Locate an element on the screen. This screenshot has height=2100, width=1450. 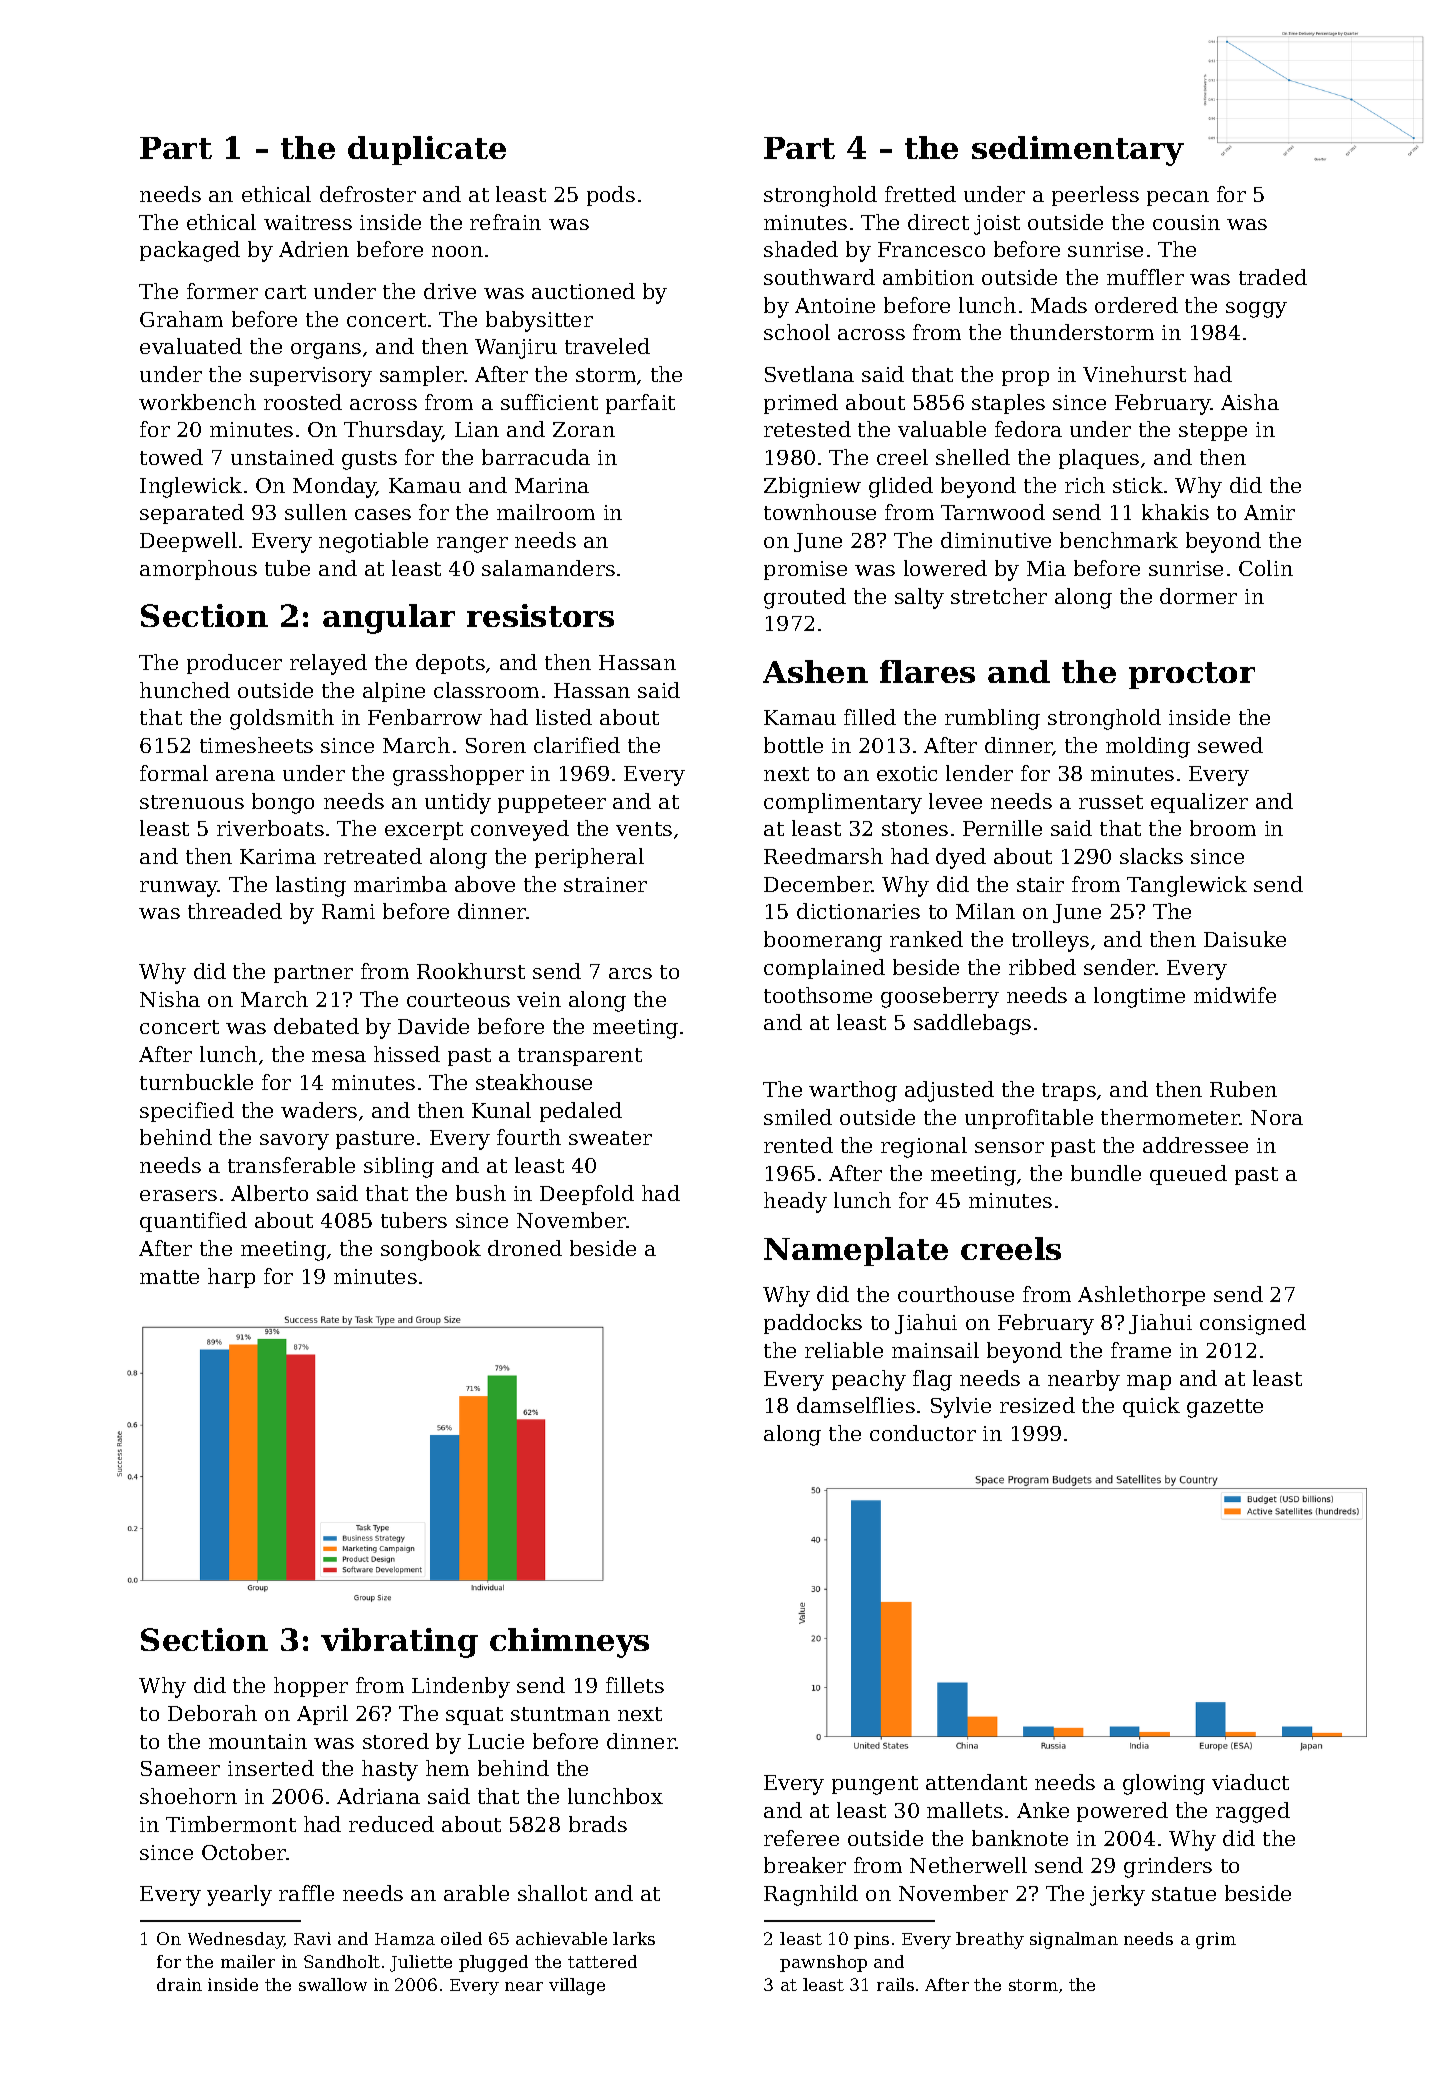
filled is located at coordinates (870, 717).
